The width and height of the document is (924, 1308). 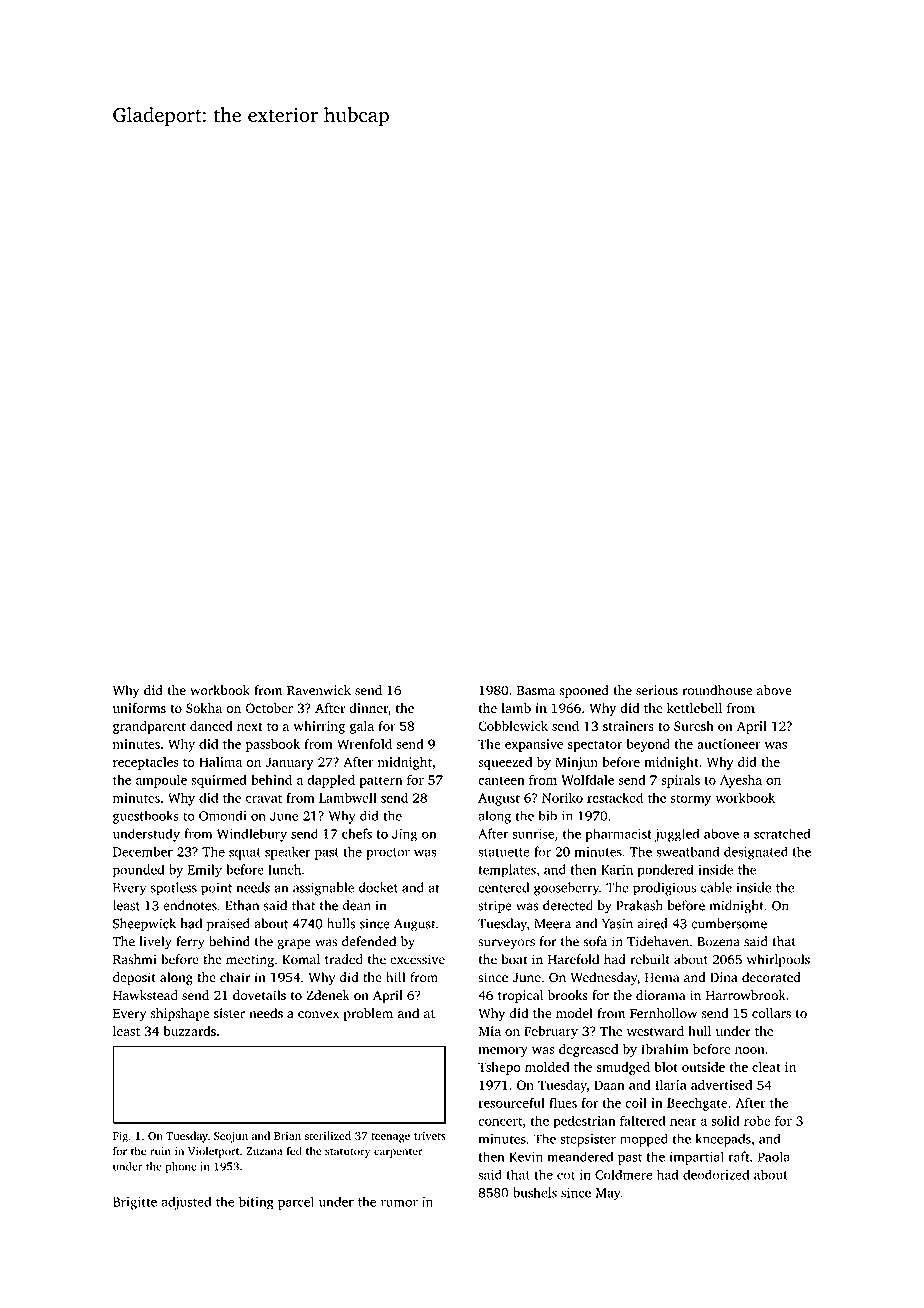 What do you see at coordinates (693, 726) in the document?
I see `Suresh` at bounding box center [693, 726].
